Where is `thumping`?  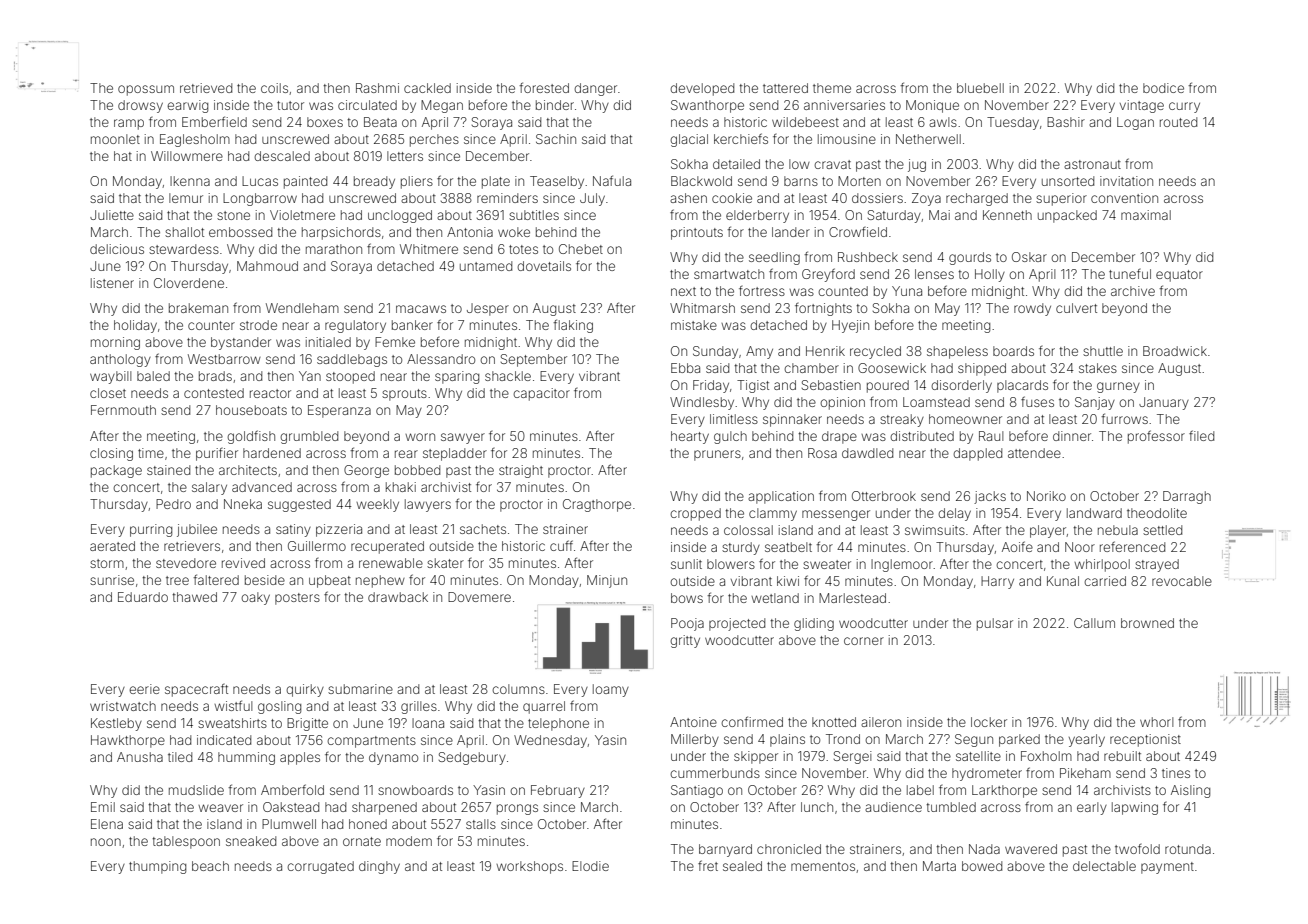
thumping is located at coordinates (157, 867).
